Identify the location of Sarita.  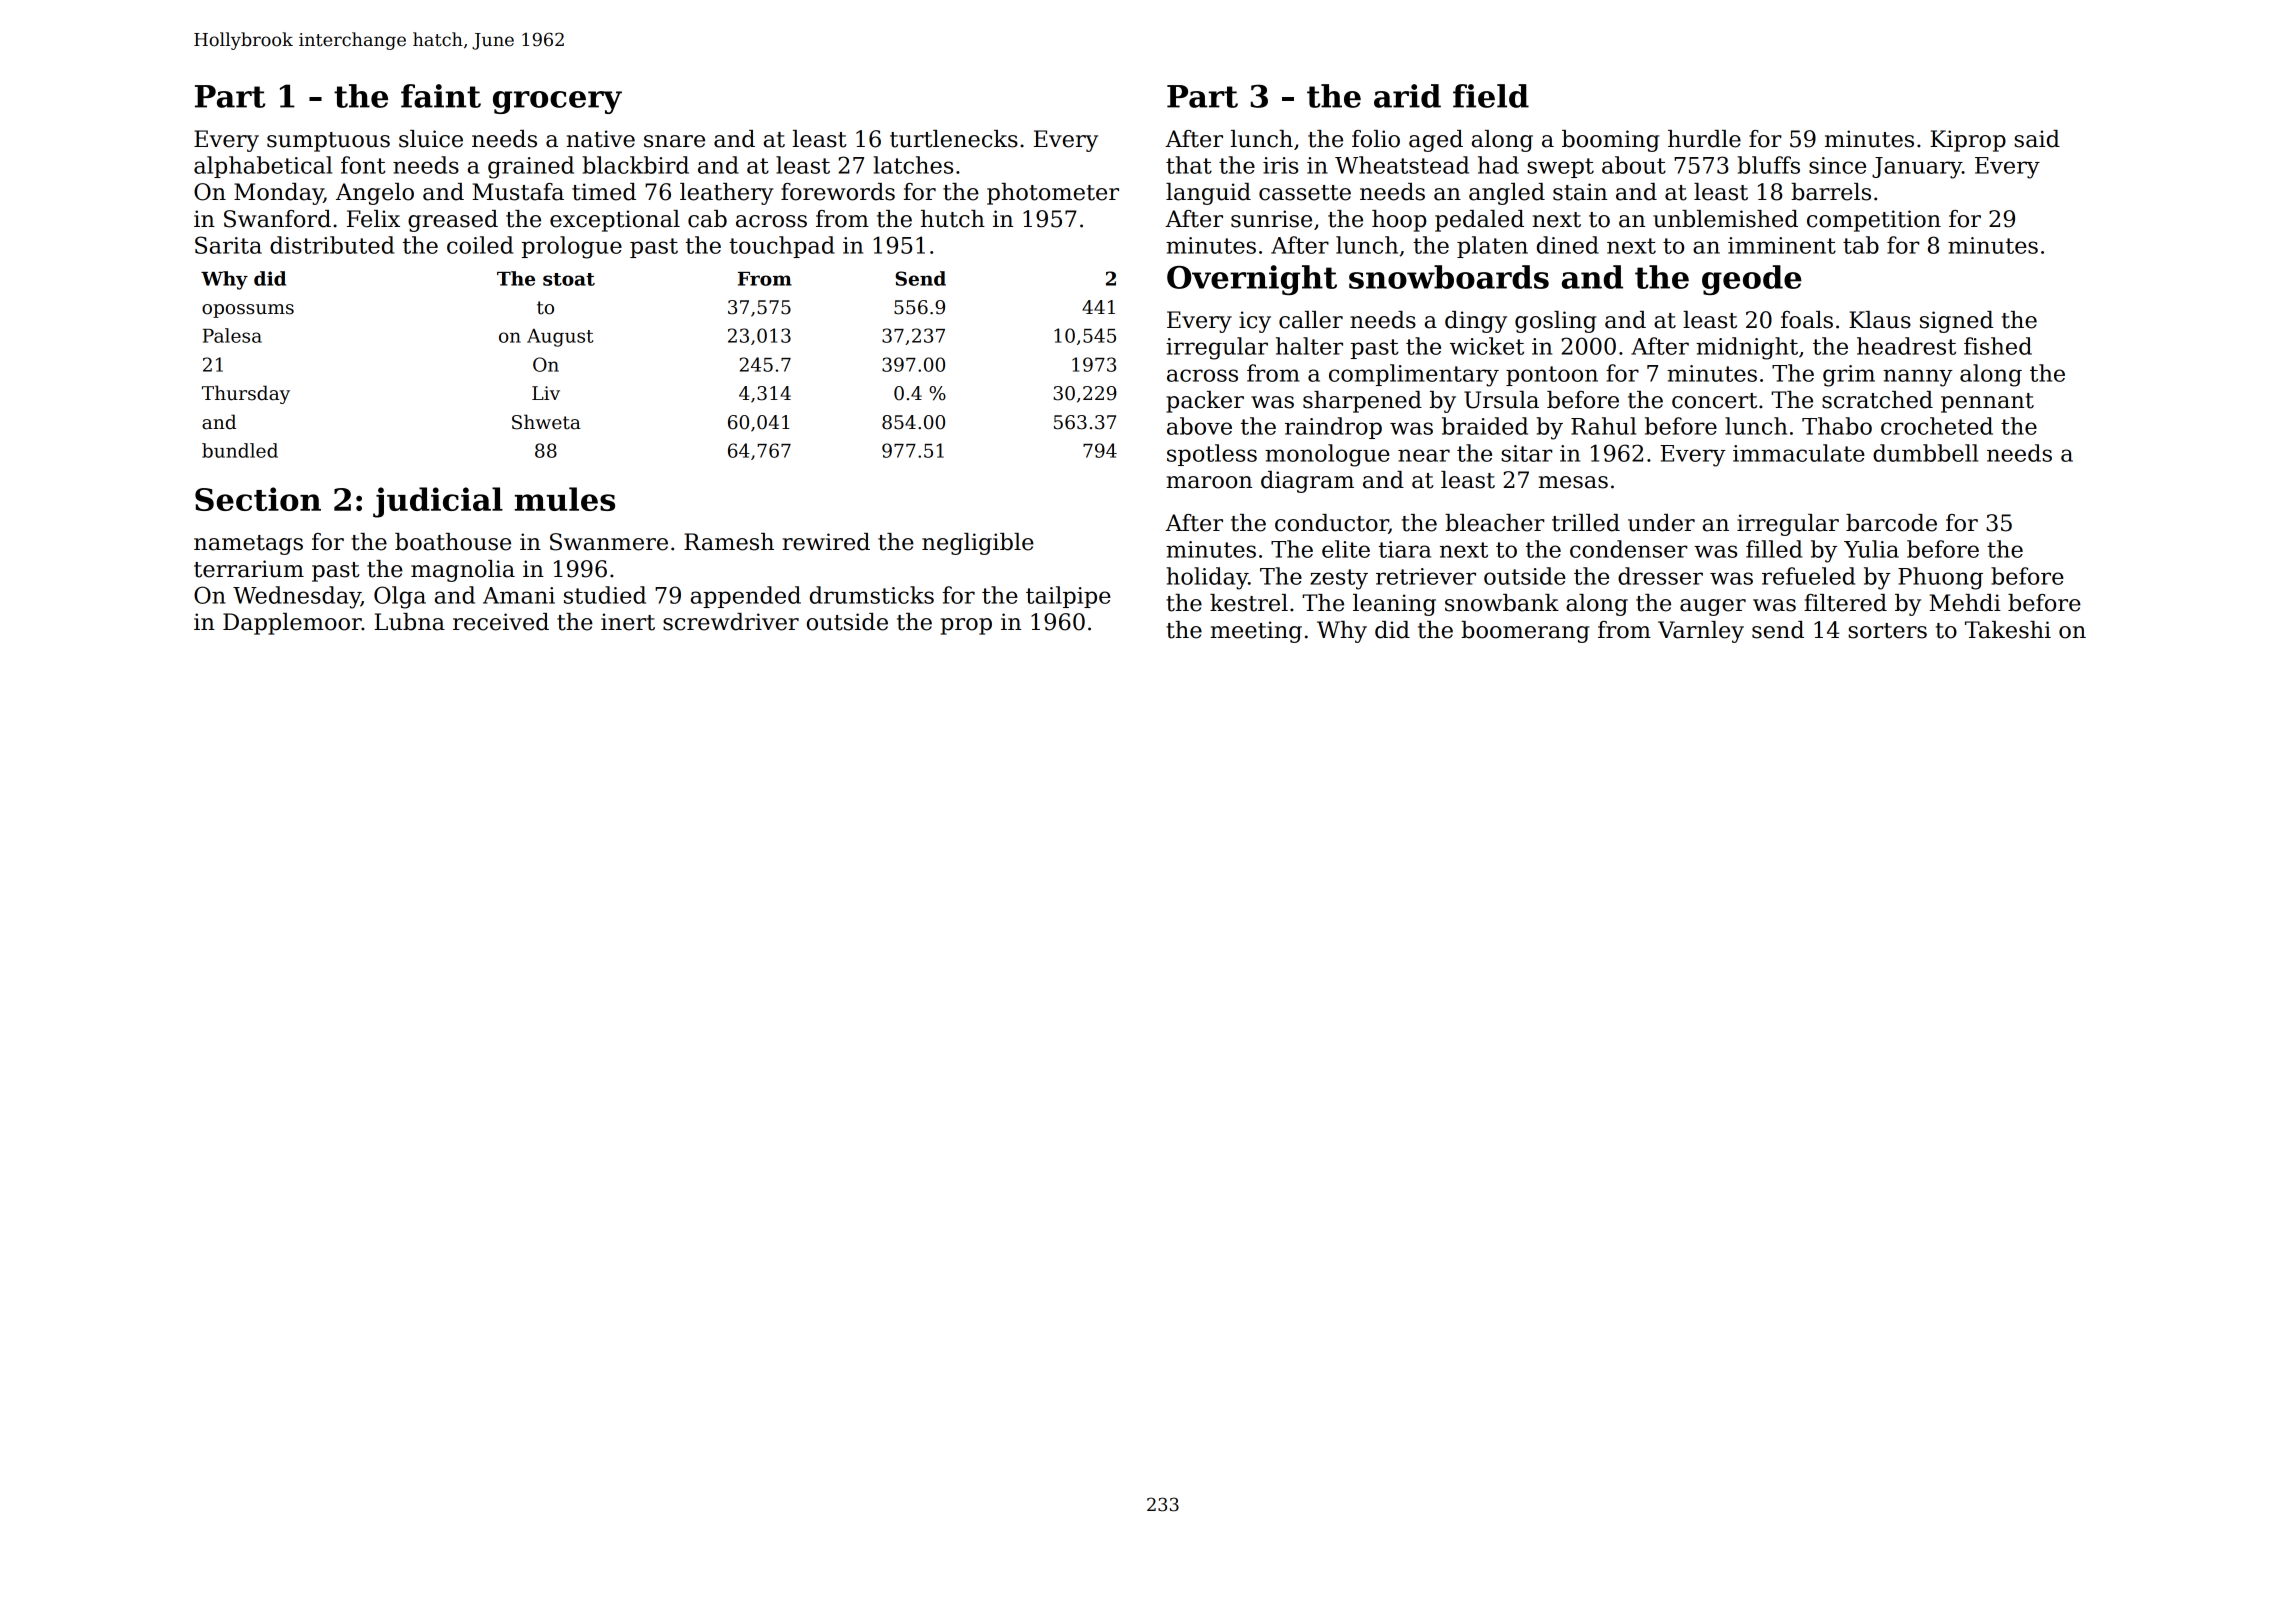
(228, 245).
